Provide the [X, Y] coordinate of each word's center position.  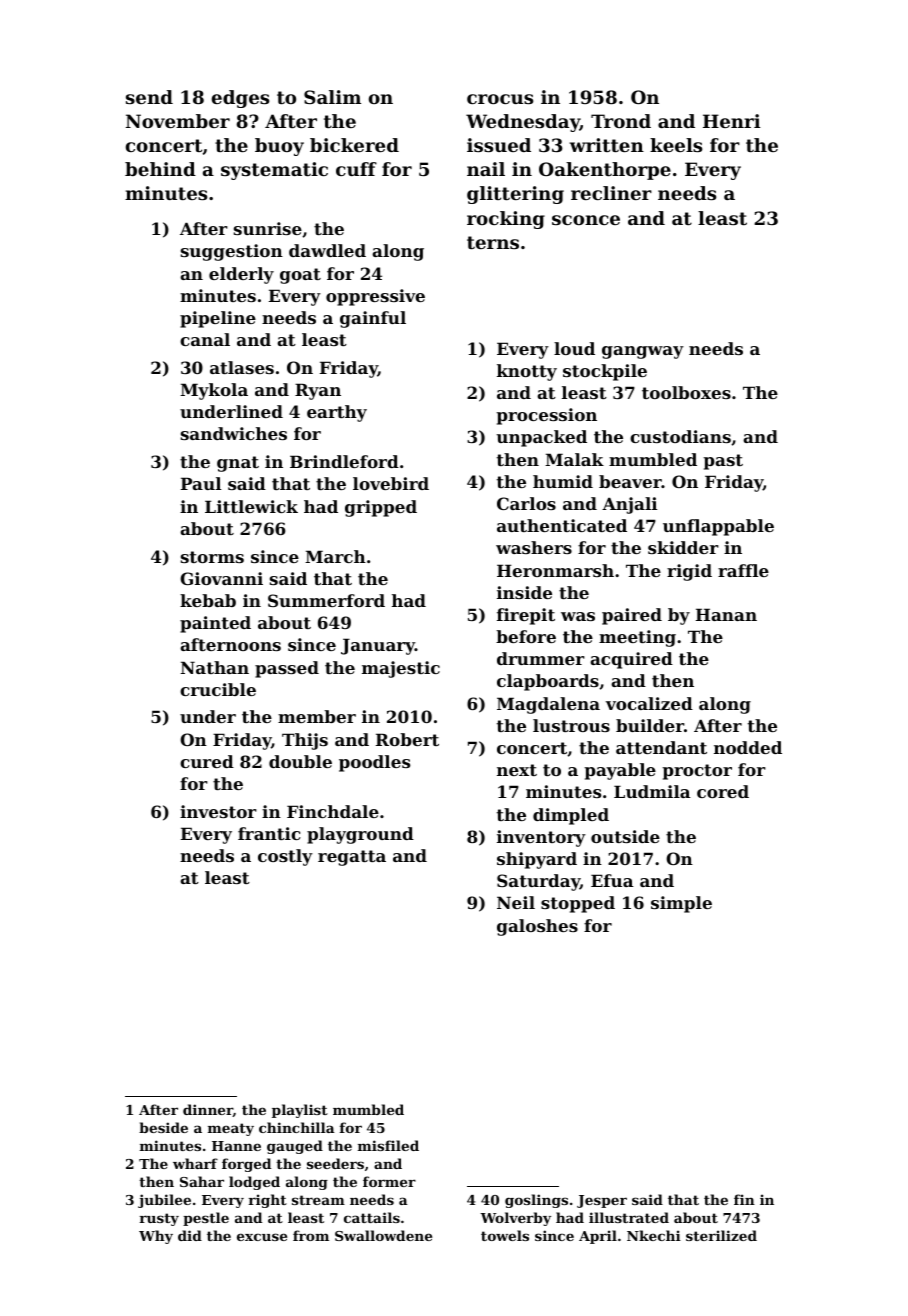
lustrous [571, 725]
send [149, 97]
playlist [300, 1111]
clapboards [548, 682]
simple [681, 904]
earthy [337, 413]
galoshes [537, 927]
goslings [536, 1201]
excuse [262, 1237]
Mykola [214, 391]
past [723, 462]
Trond [621, 121]
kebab [208, 600]
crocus [500, 99]
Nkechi [654, 1235]
